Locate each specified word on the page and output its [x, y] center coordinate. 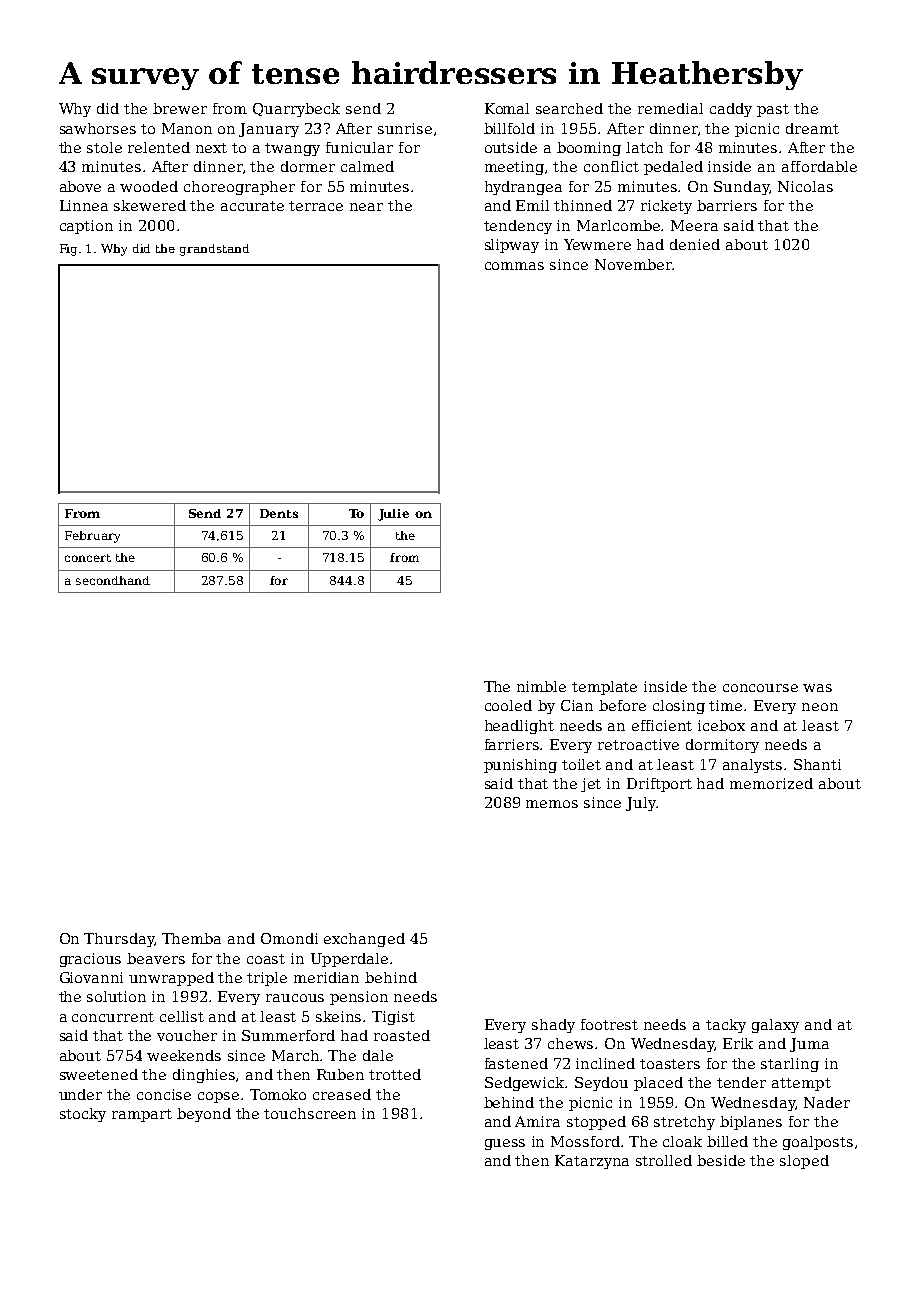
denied [695, 244]
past [773, 110]
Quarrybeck [296, 110]
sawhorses [98, 128]
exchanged [364, 940]
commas [514, 266]
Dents [279, 513]
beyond [204, 1115]
